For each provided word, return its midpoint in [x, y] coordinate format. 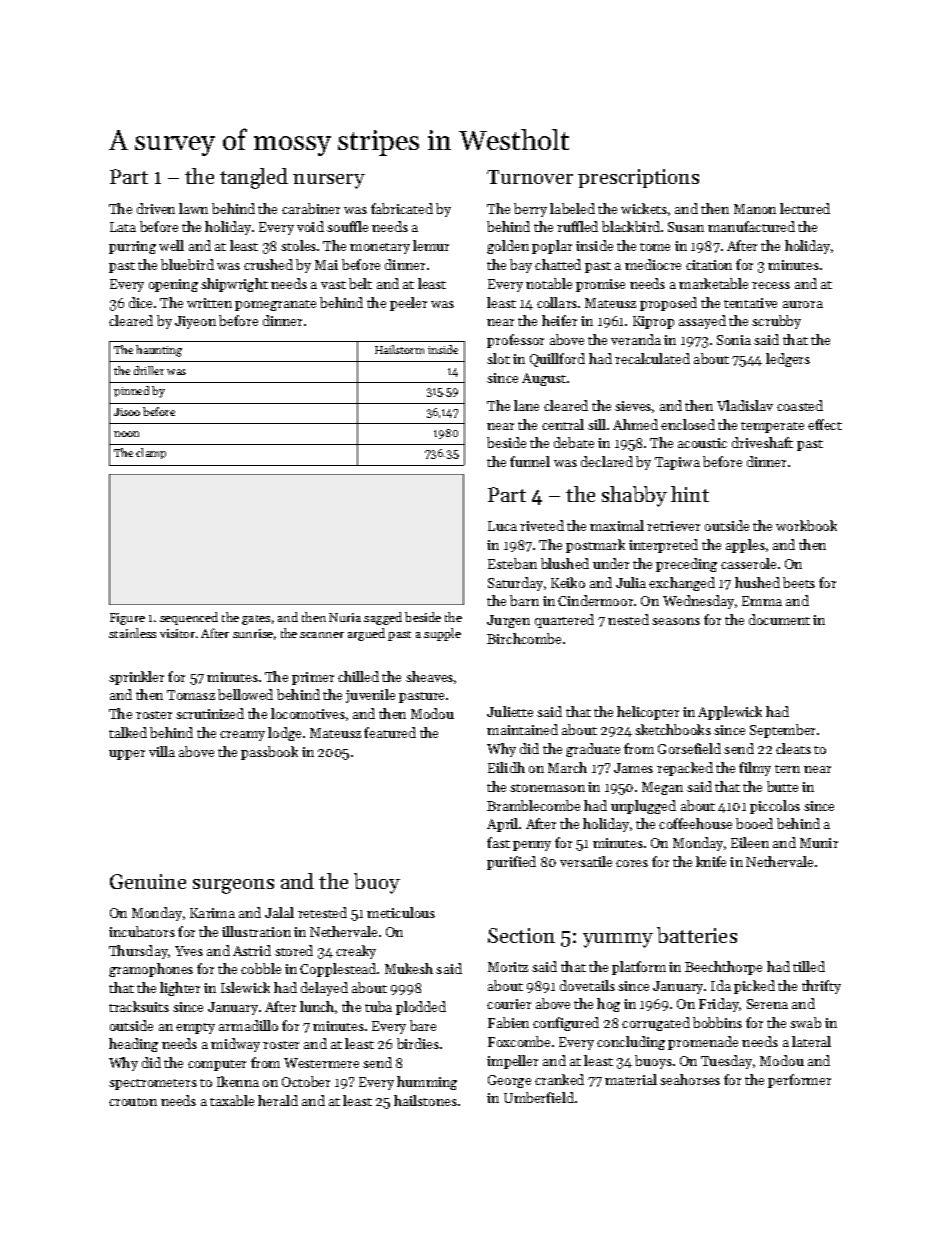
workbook [806, 525]
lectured [805, 208]
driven [156, 208]
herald [278, 1100]
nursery [329, 181]
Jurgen [508, 621]
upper [127, 755]
